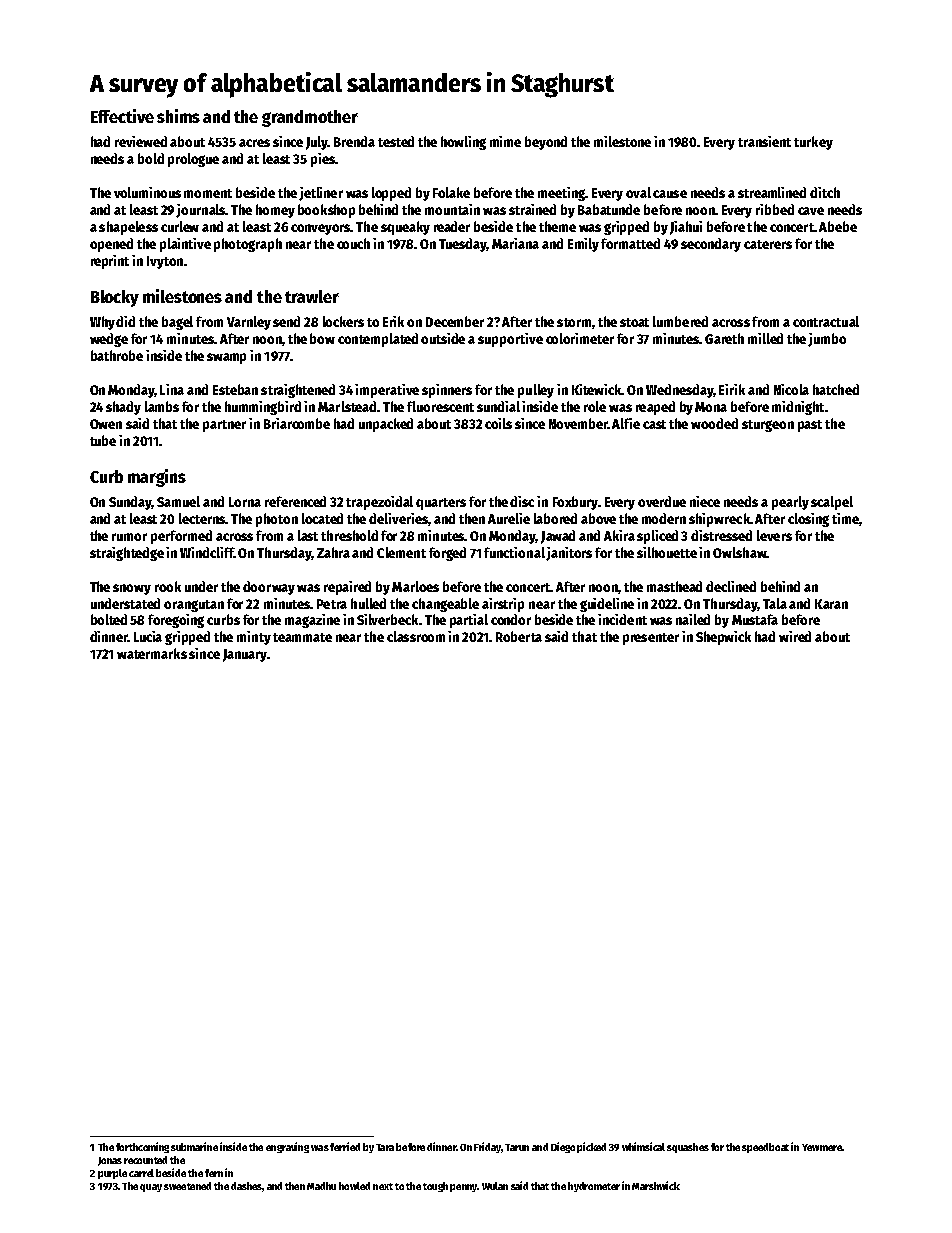  Describe the element at coordinates (768, 426) in the screenshot. I see `sturgeon` at that location.
